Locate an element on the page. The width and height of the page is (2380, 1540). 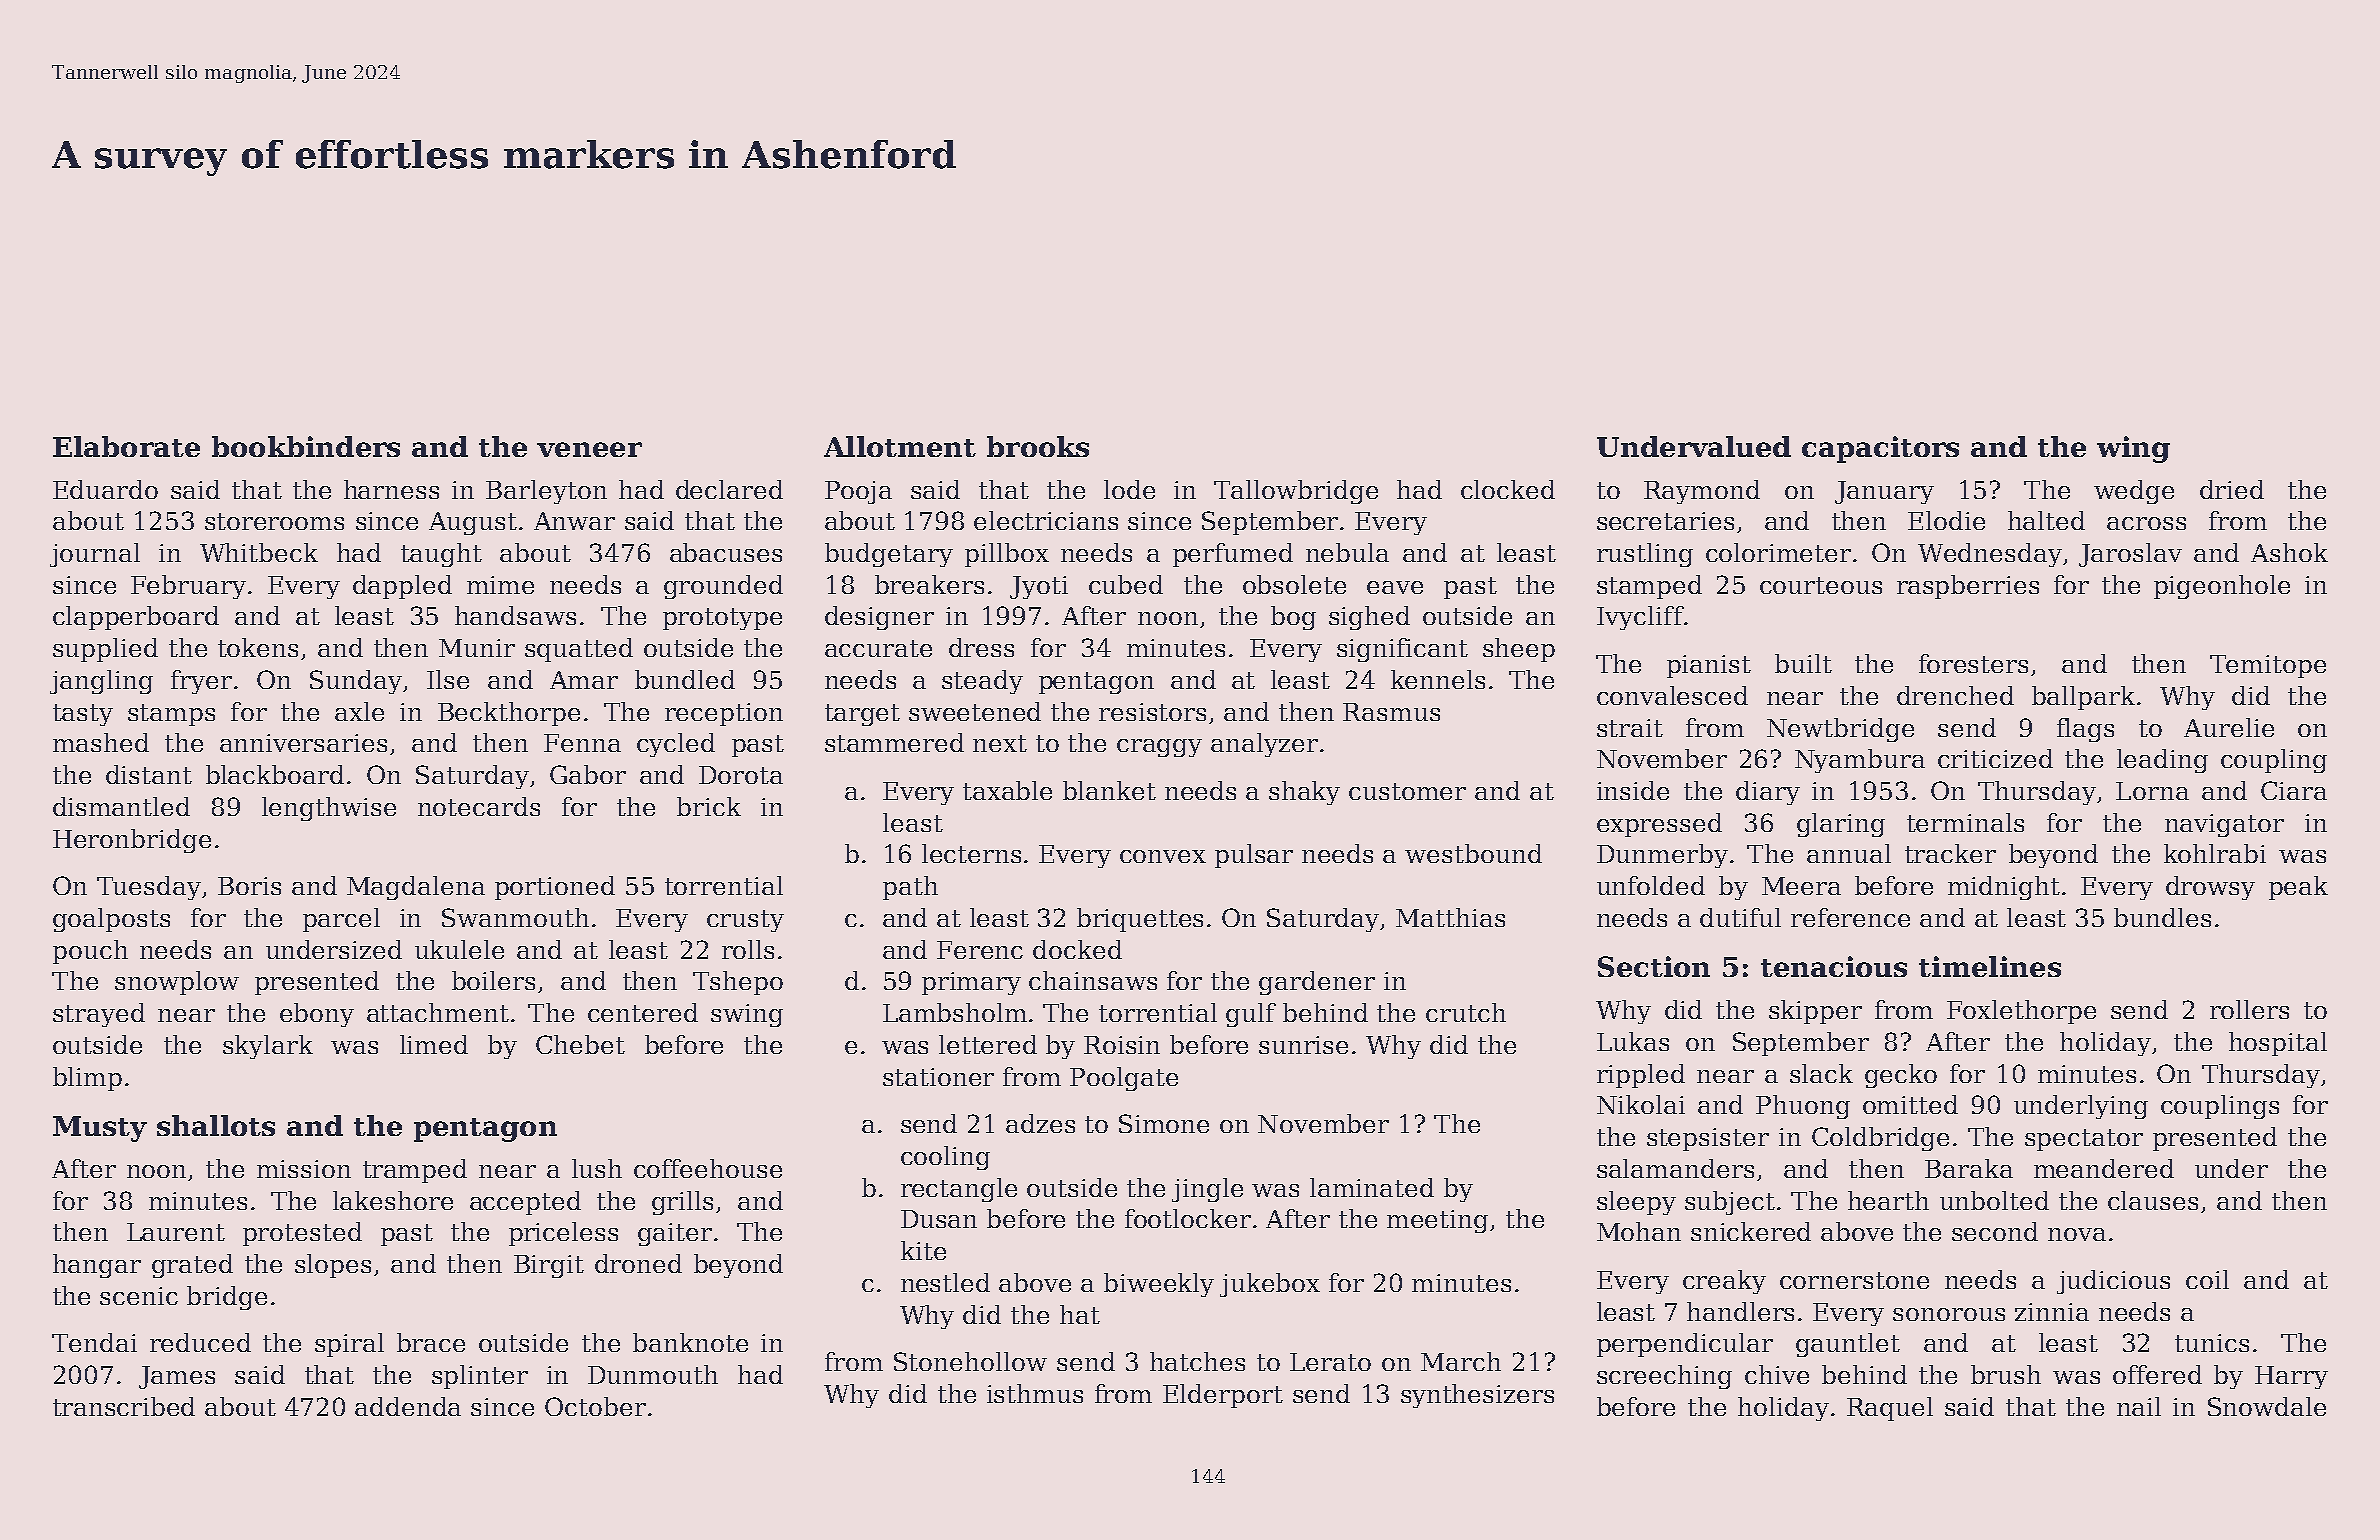
Dunmerby is located at coordinates (1662, 856).
